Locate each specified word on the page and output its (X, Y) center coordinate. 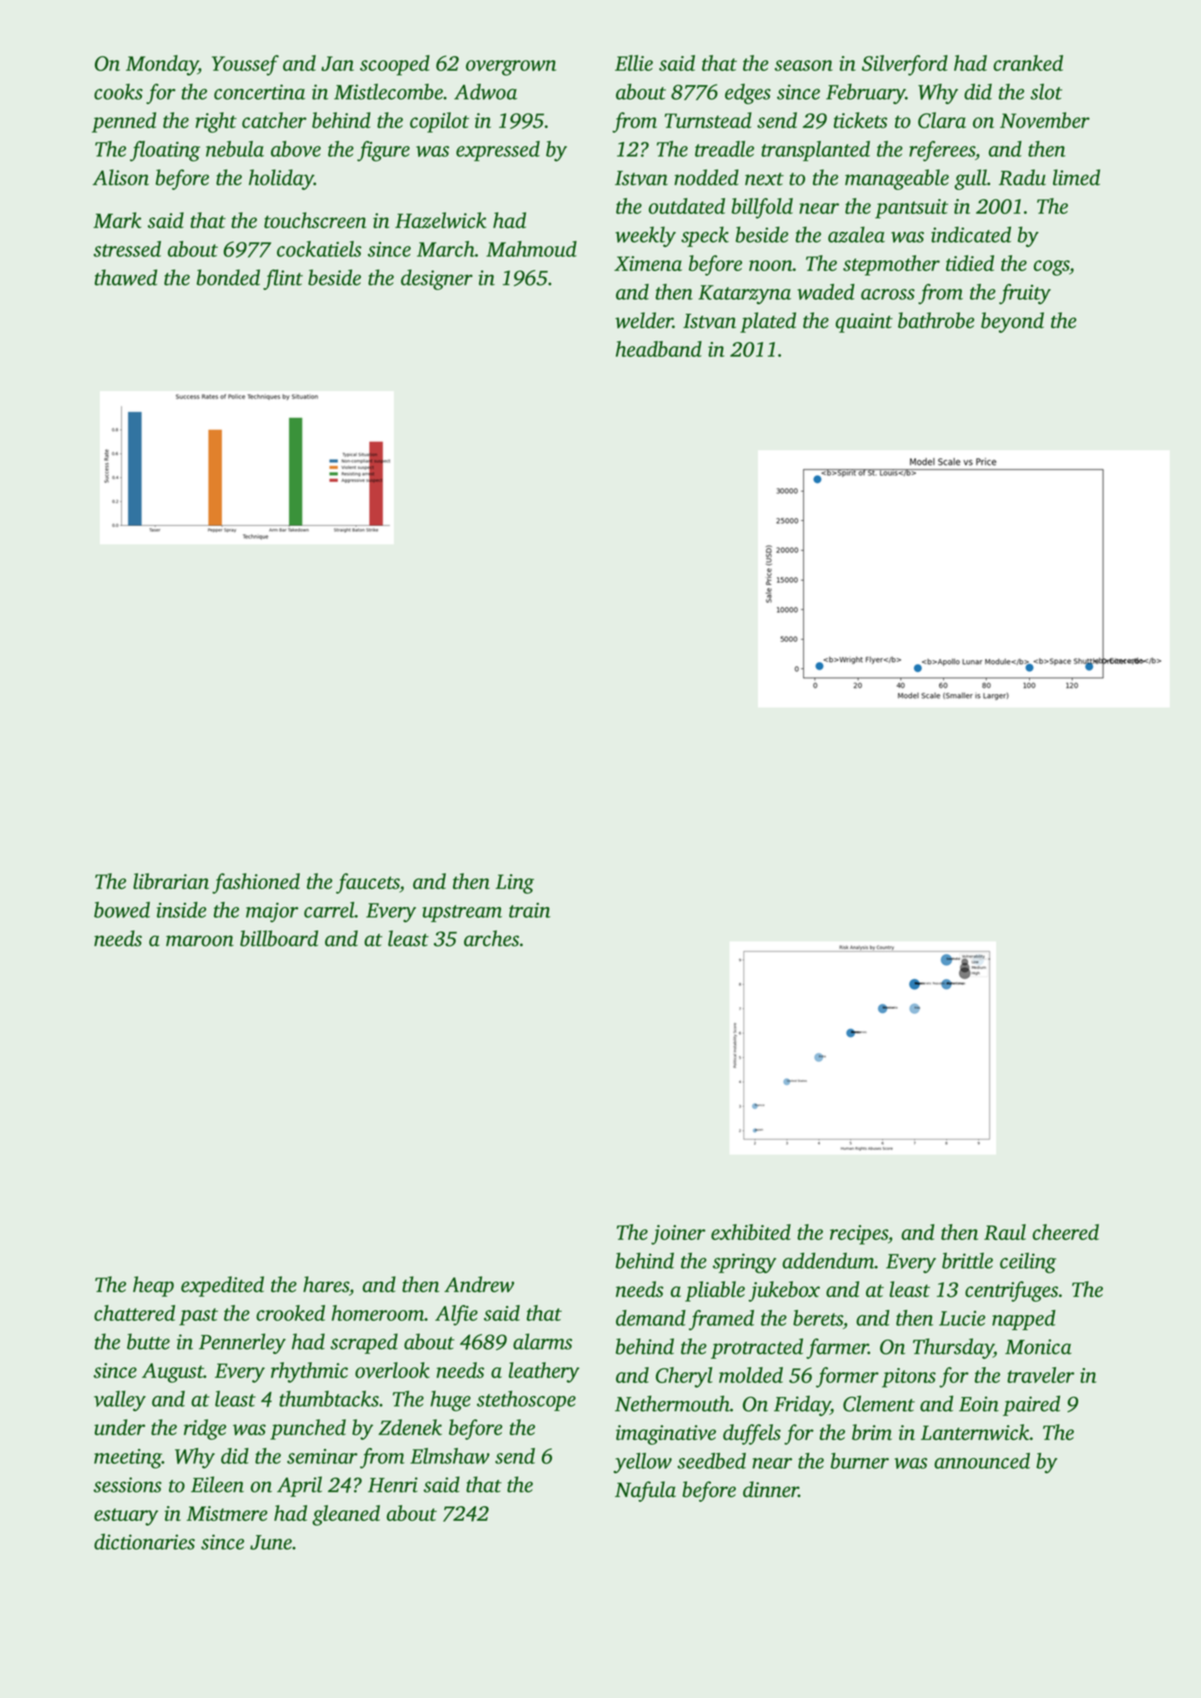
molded (751, 1375)
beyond (1012, 322)
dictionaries (144, 1541)
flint (283, 279)
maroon (200, 941)
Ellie (634, 63)
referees (942, 151)
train (529, 910)
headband (659, 349)
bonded (228, 277)
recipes (859, 1235)
